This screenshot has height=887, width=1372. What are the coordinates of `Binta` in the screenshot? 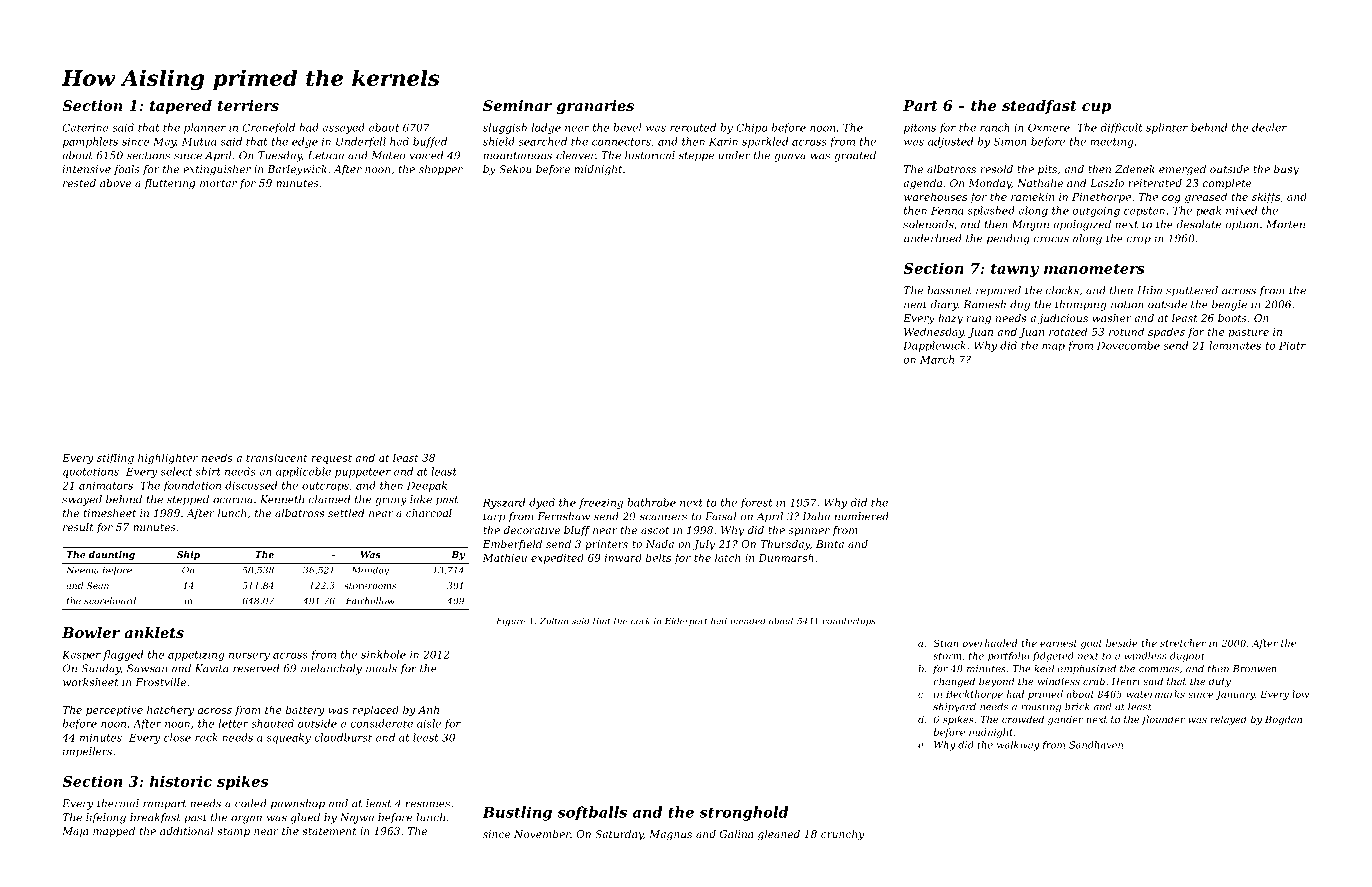 It's located at (830, 544).
